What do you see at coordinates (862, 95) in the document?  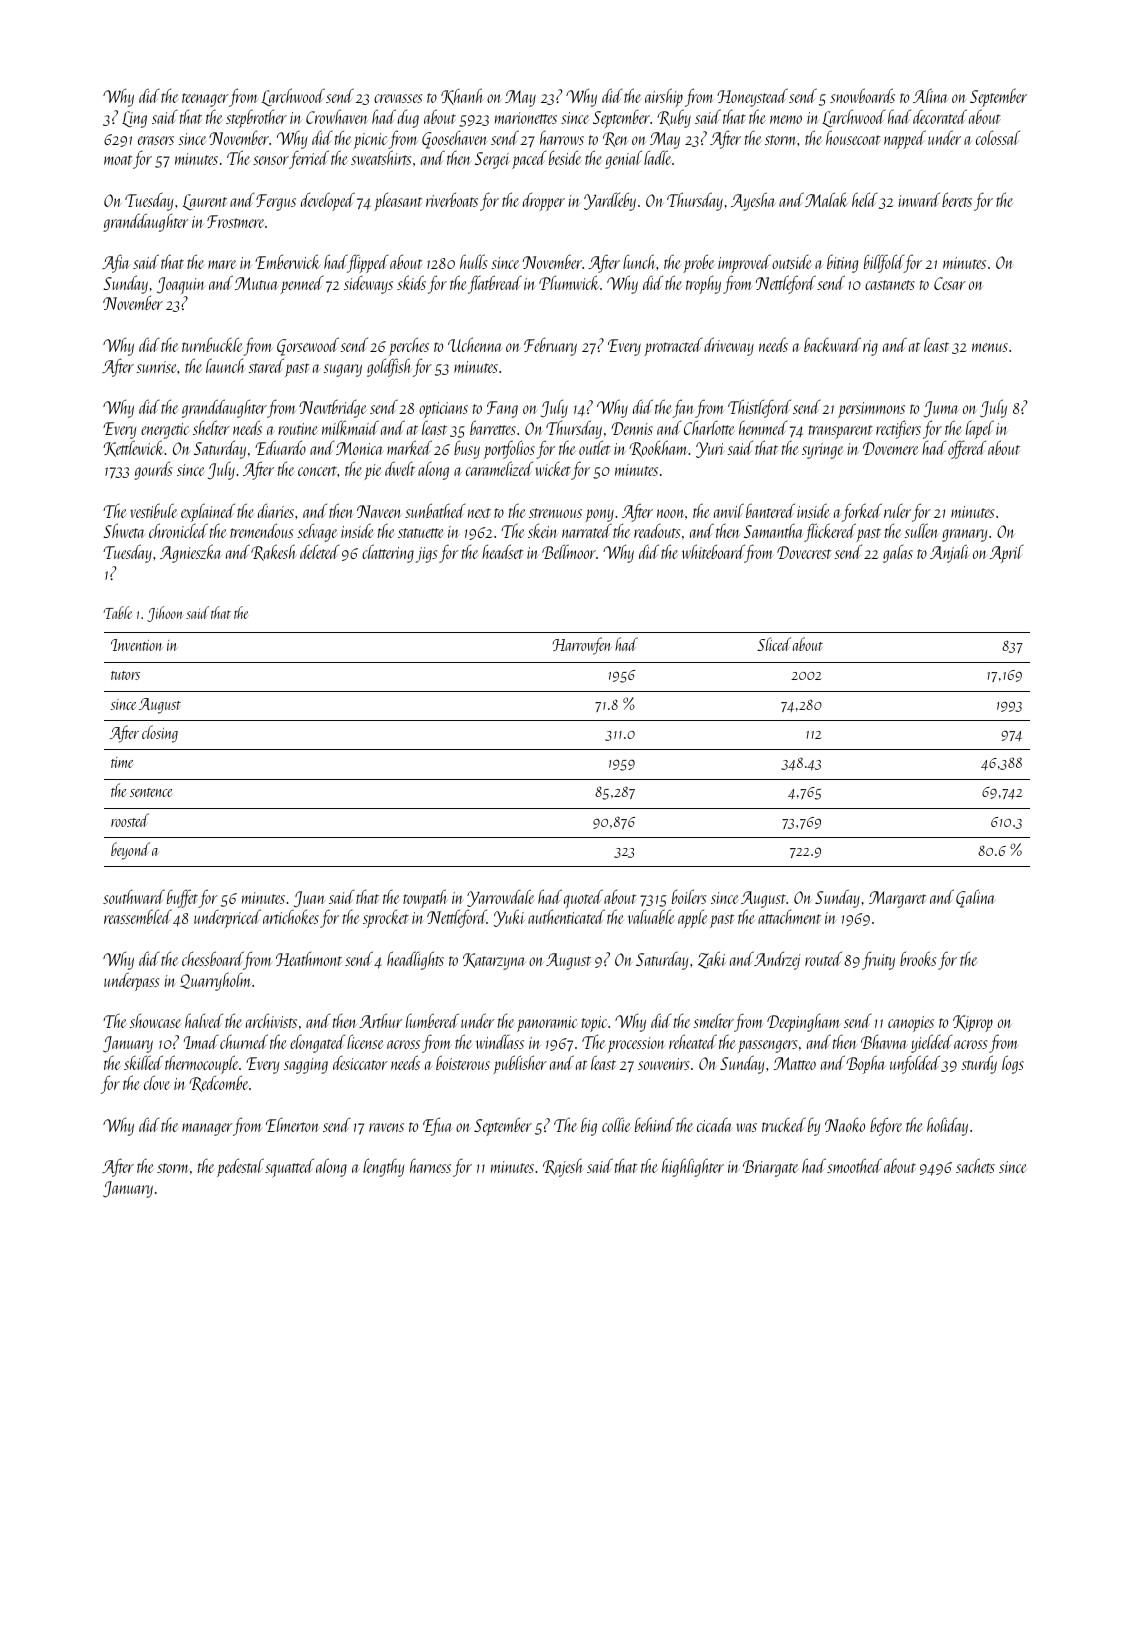 I see `snowboards` at bounding box center [862, 95].
